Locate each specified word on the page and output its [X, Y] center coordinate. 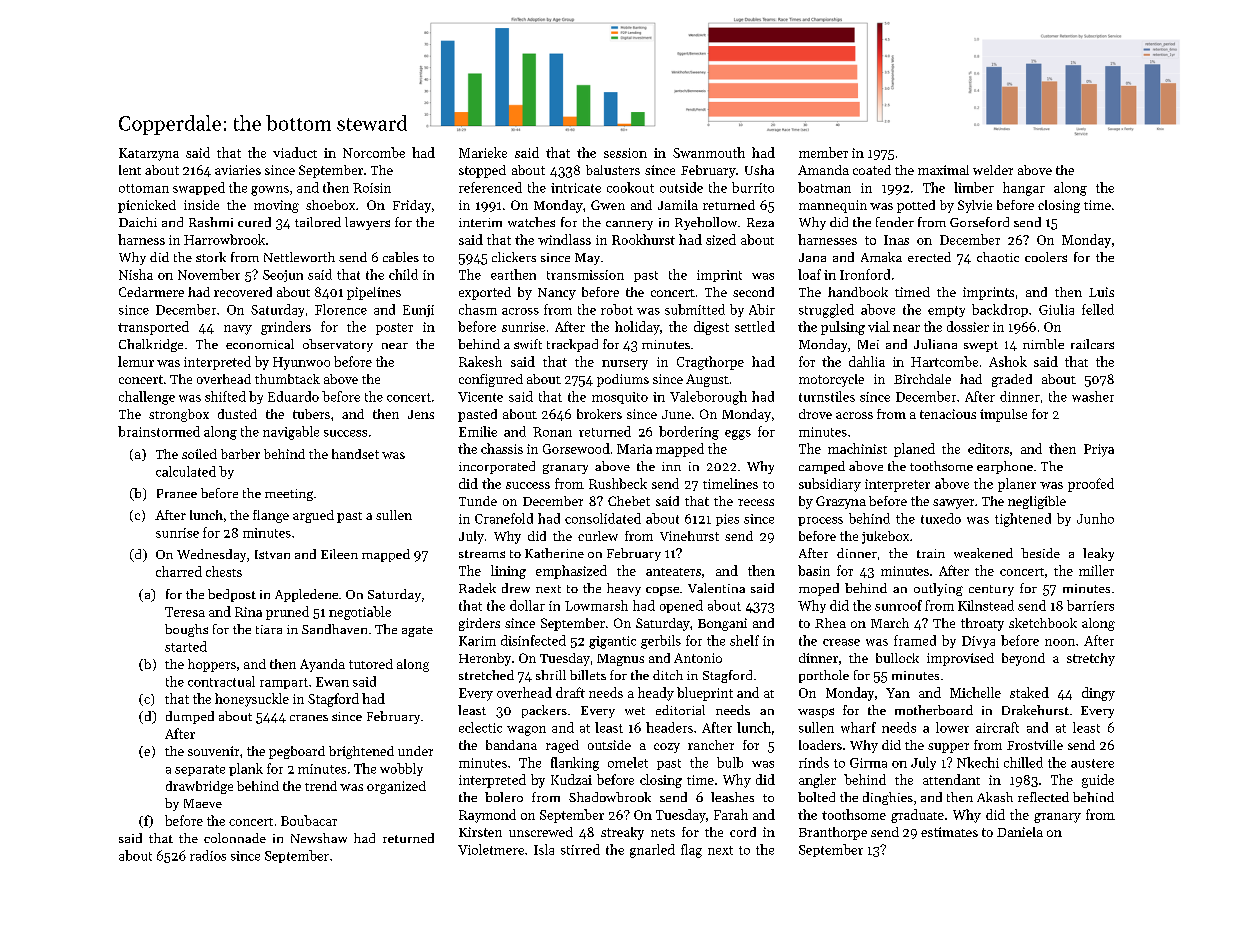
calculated [186, 471]
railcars [1092, 344]
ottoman [144, 188]
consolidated [603, 518]
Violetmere [491, 849]
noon [1060, 642]
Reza [760, 222]
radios [208, 855]
